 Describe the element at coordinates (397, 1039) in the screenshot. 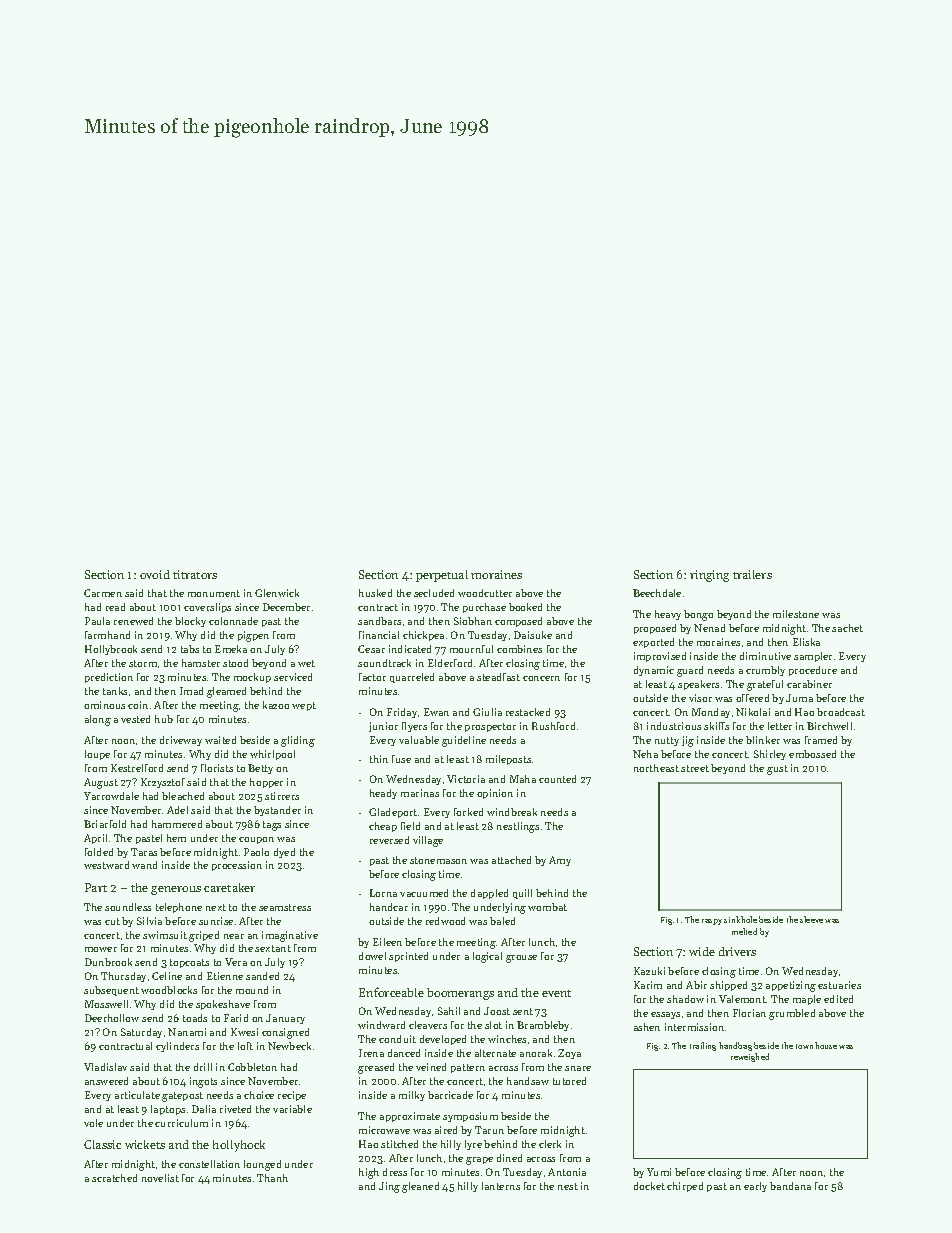

I see `conduit` at that location.
